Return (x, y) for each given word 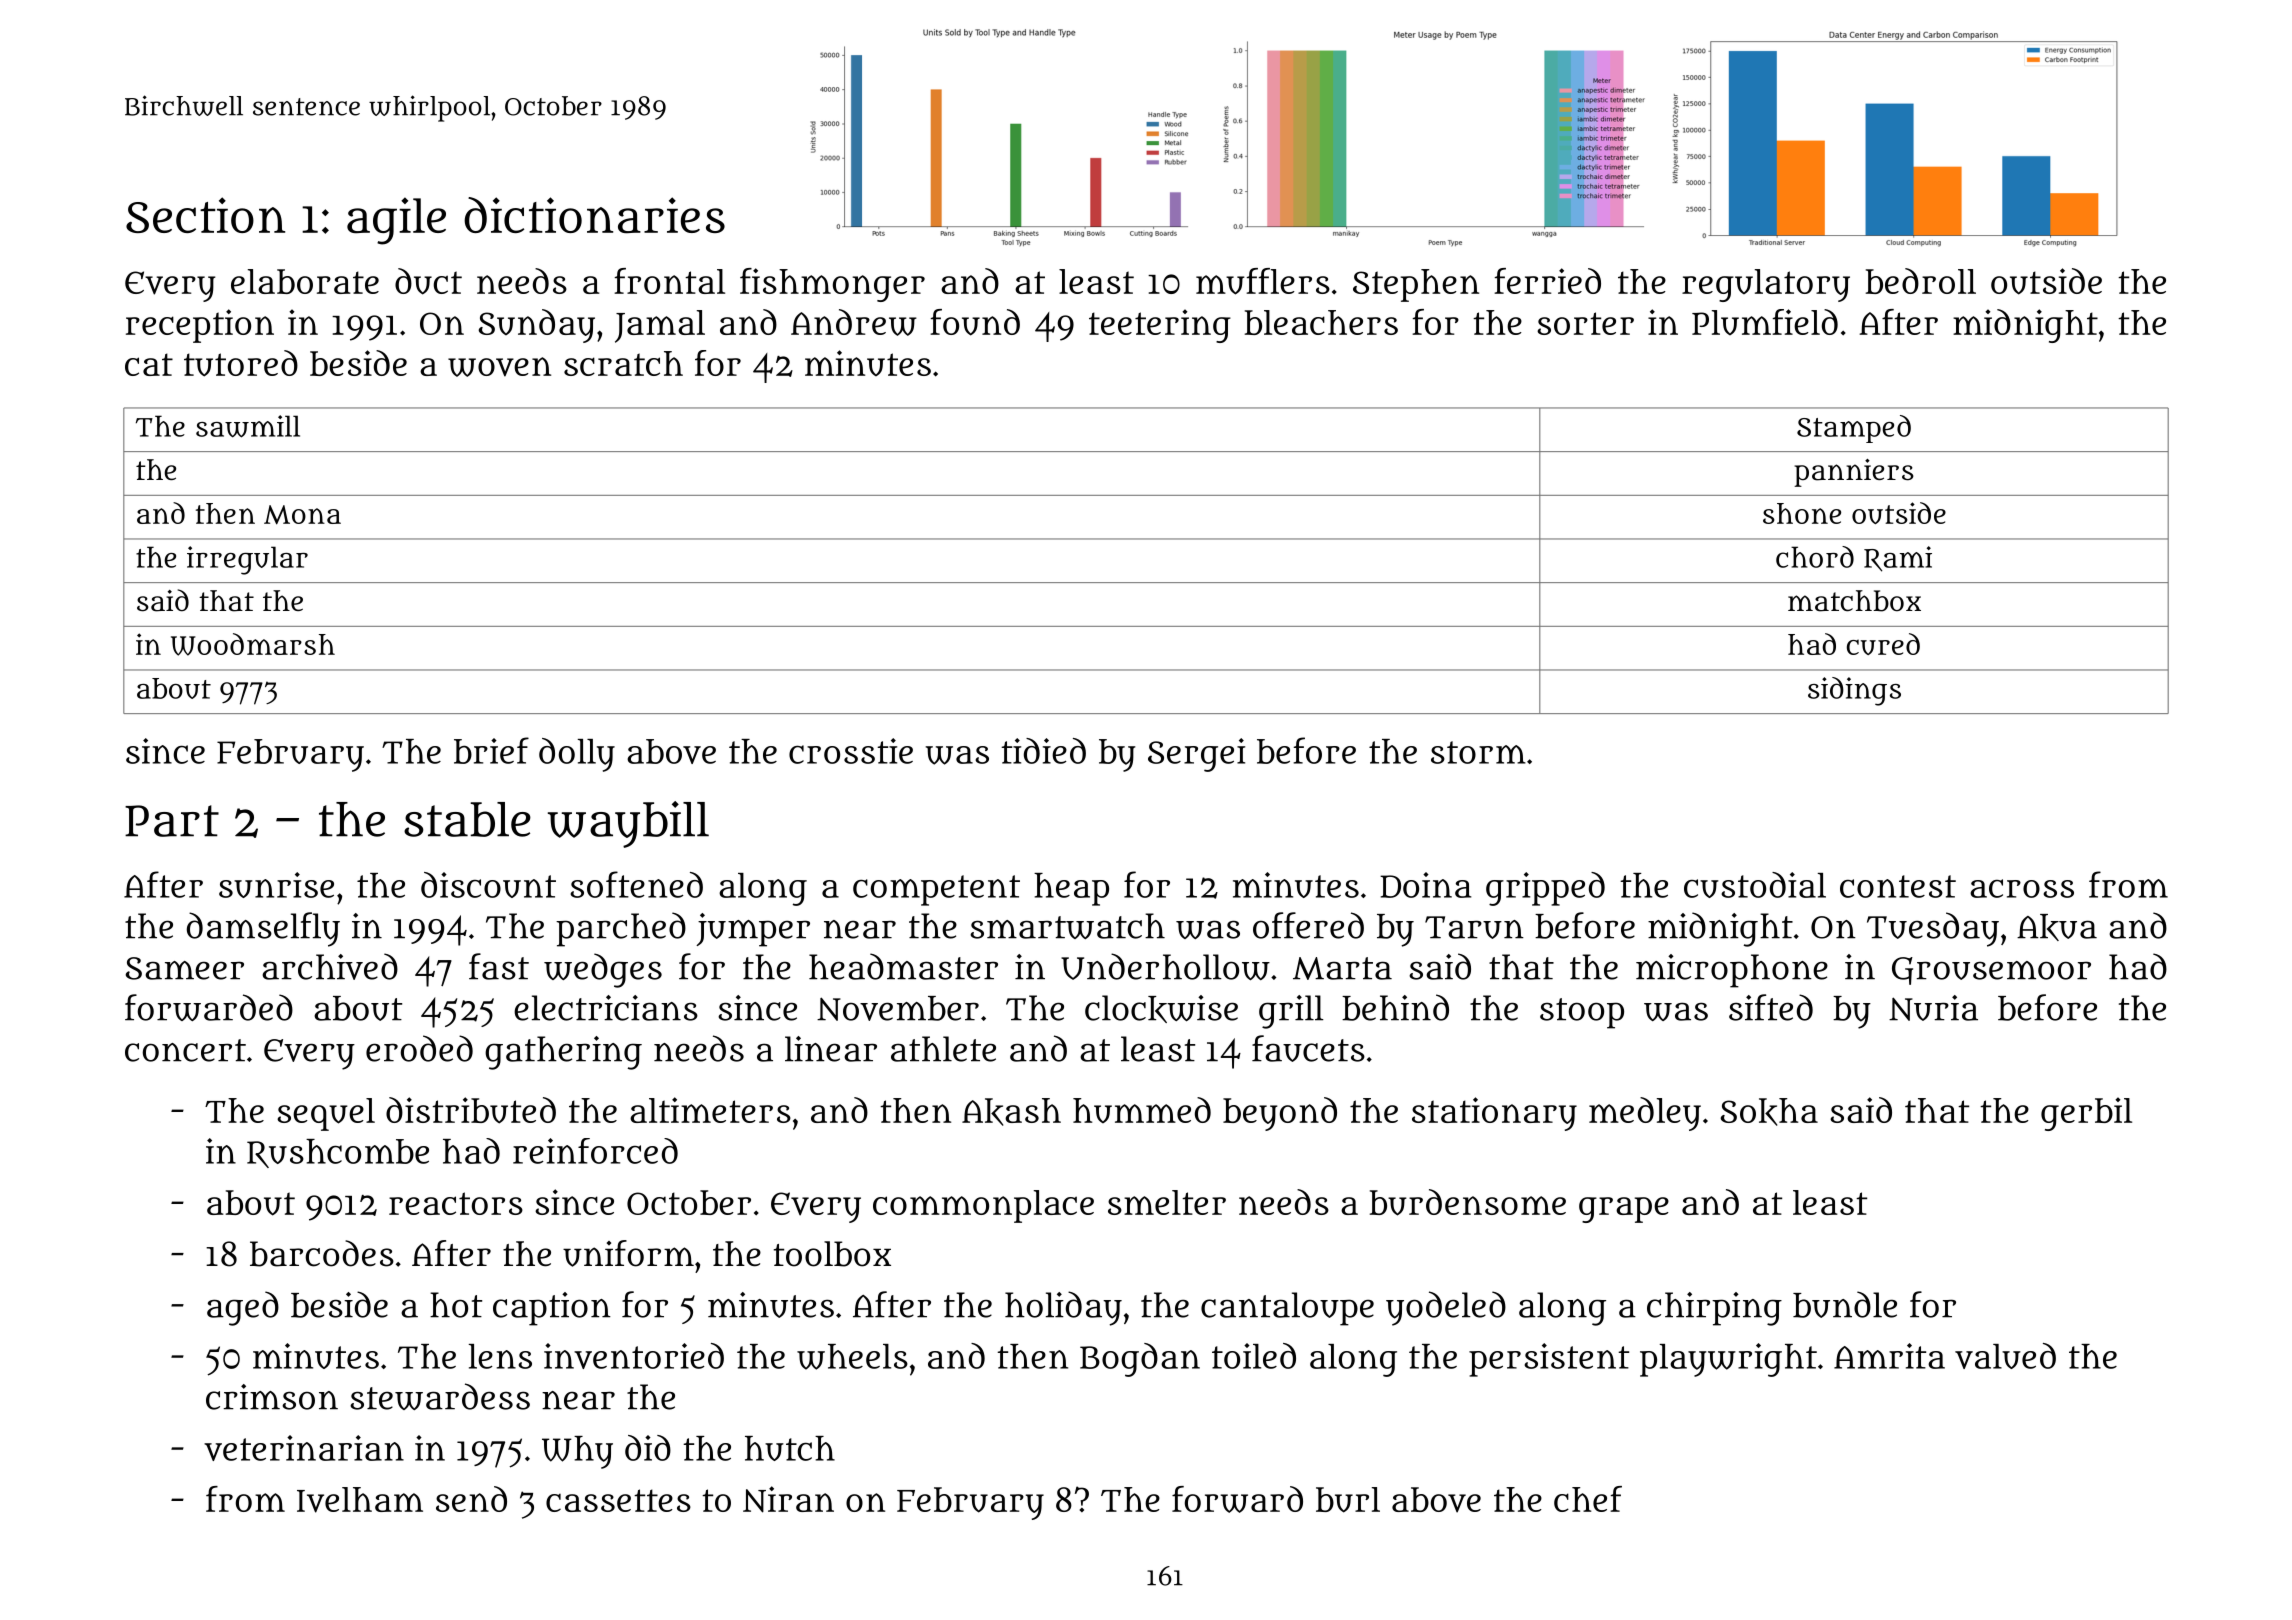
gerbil (2086, 1114)
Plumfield (1765, 322)
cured (1883, 644)
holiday (1063, 1308)
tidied (1043, 751)
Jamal (660, 326)
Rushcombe (338, 1153)
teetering (1160, 326)
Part (172, 821)
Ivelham (360, 1500)
